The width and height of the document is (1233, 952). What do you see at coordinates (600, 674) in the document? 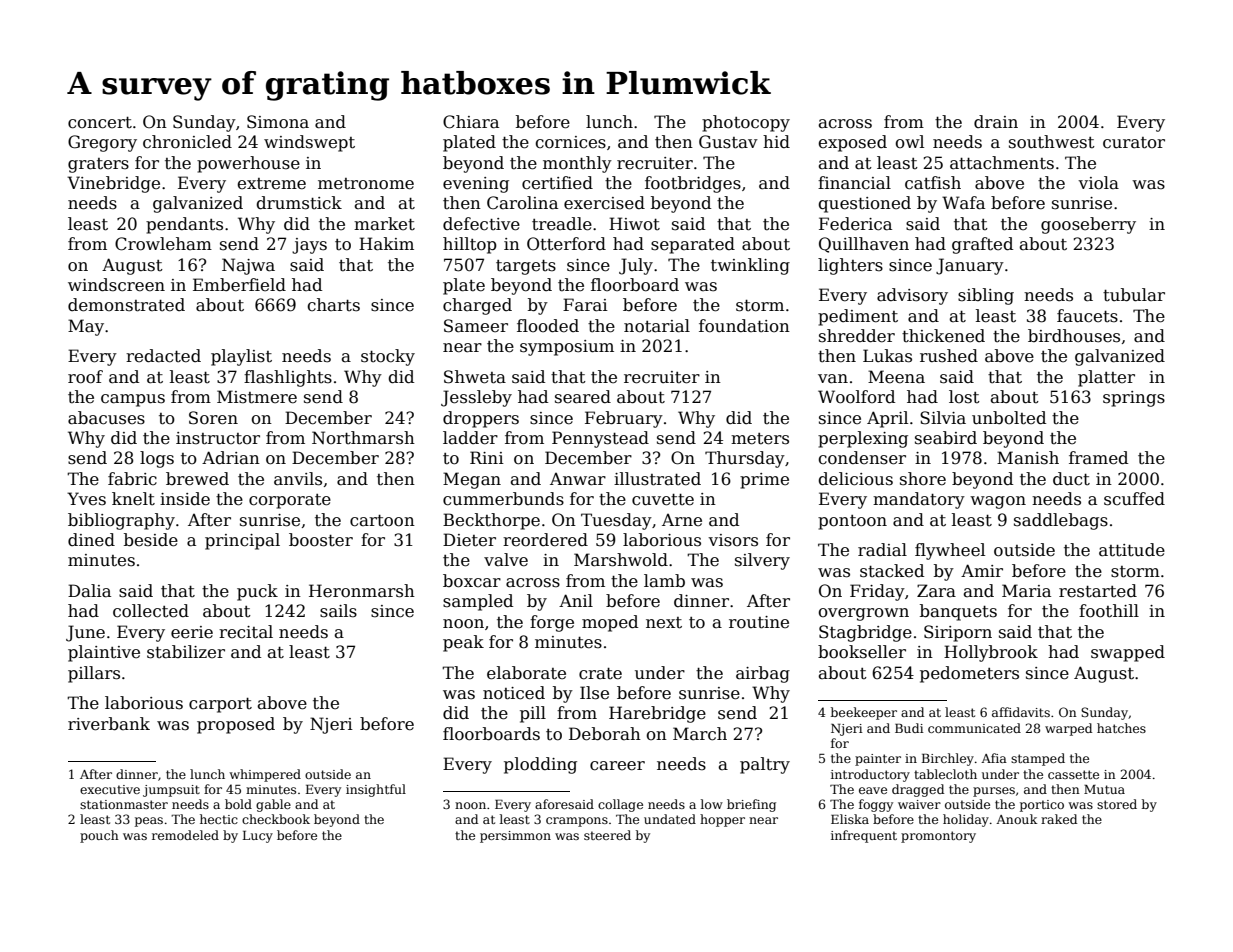
I see `crate` at bounding box center [600, 674].
